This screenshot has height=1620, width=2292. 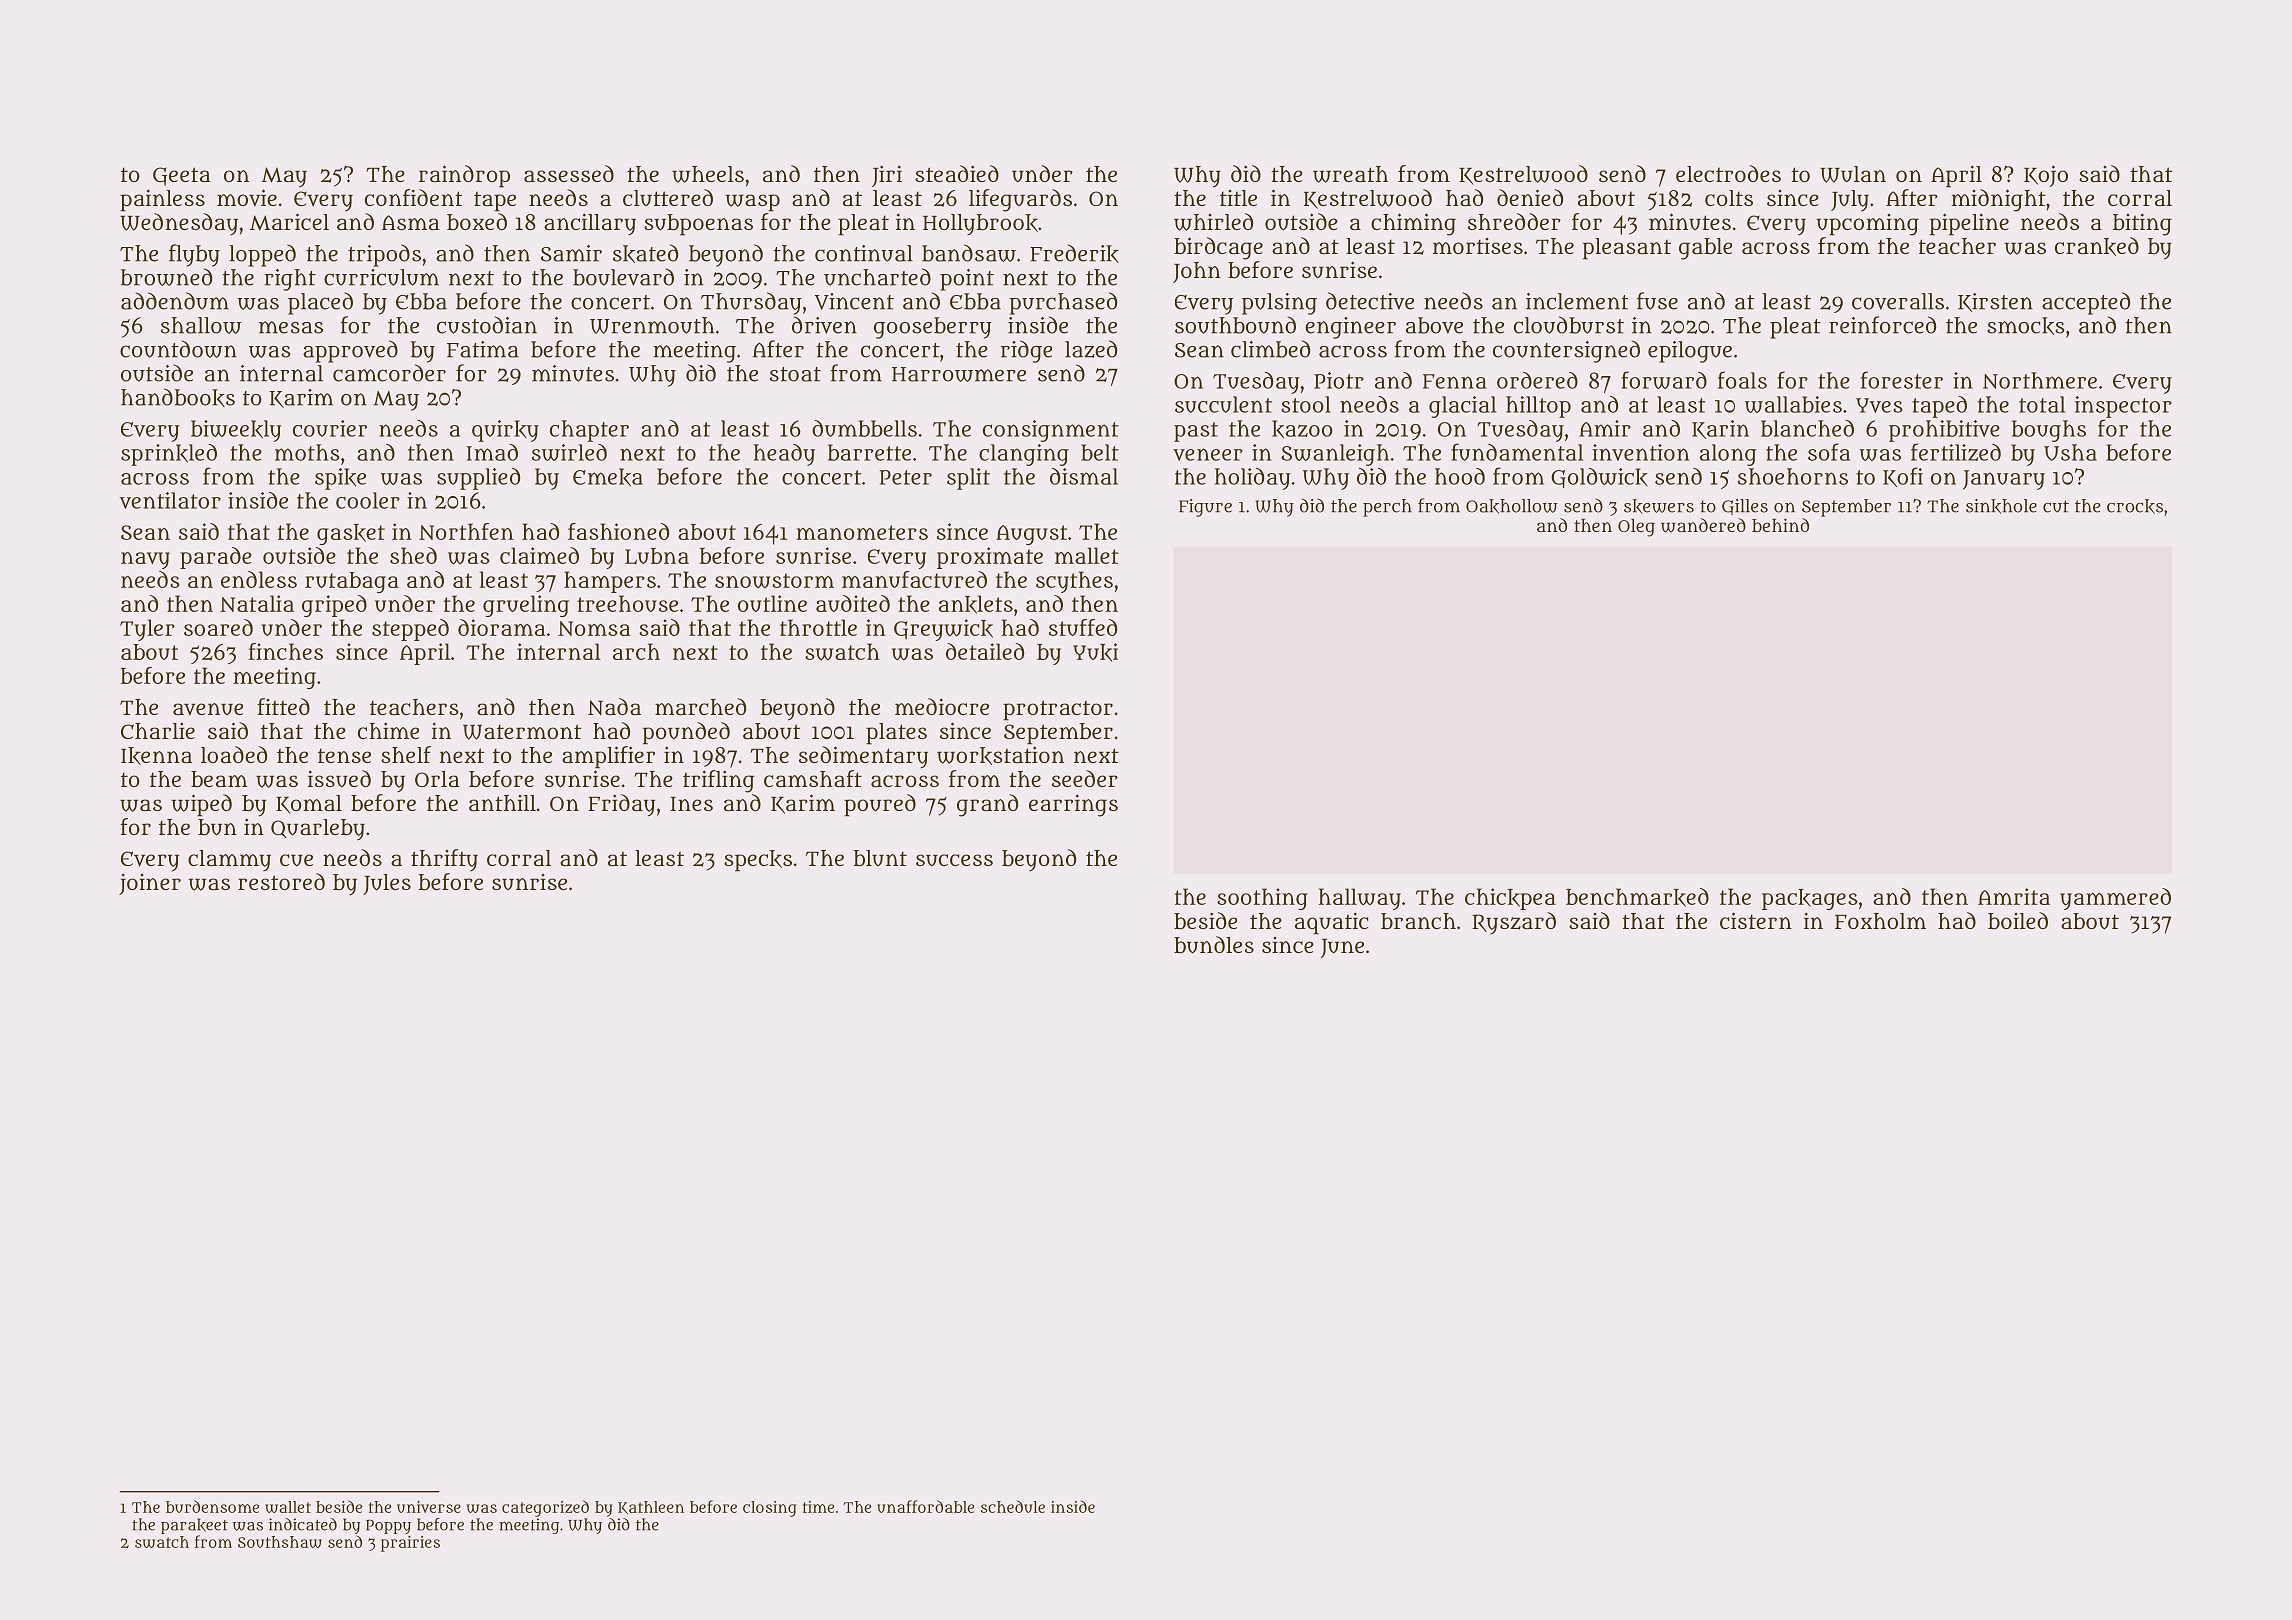 I want to click on bundles, so click(x=1214, y=945).
